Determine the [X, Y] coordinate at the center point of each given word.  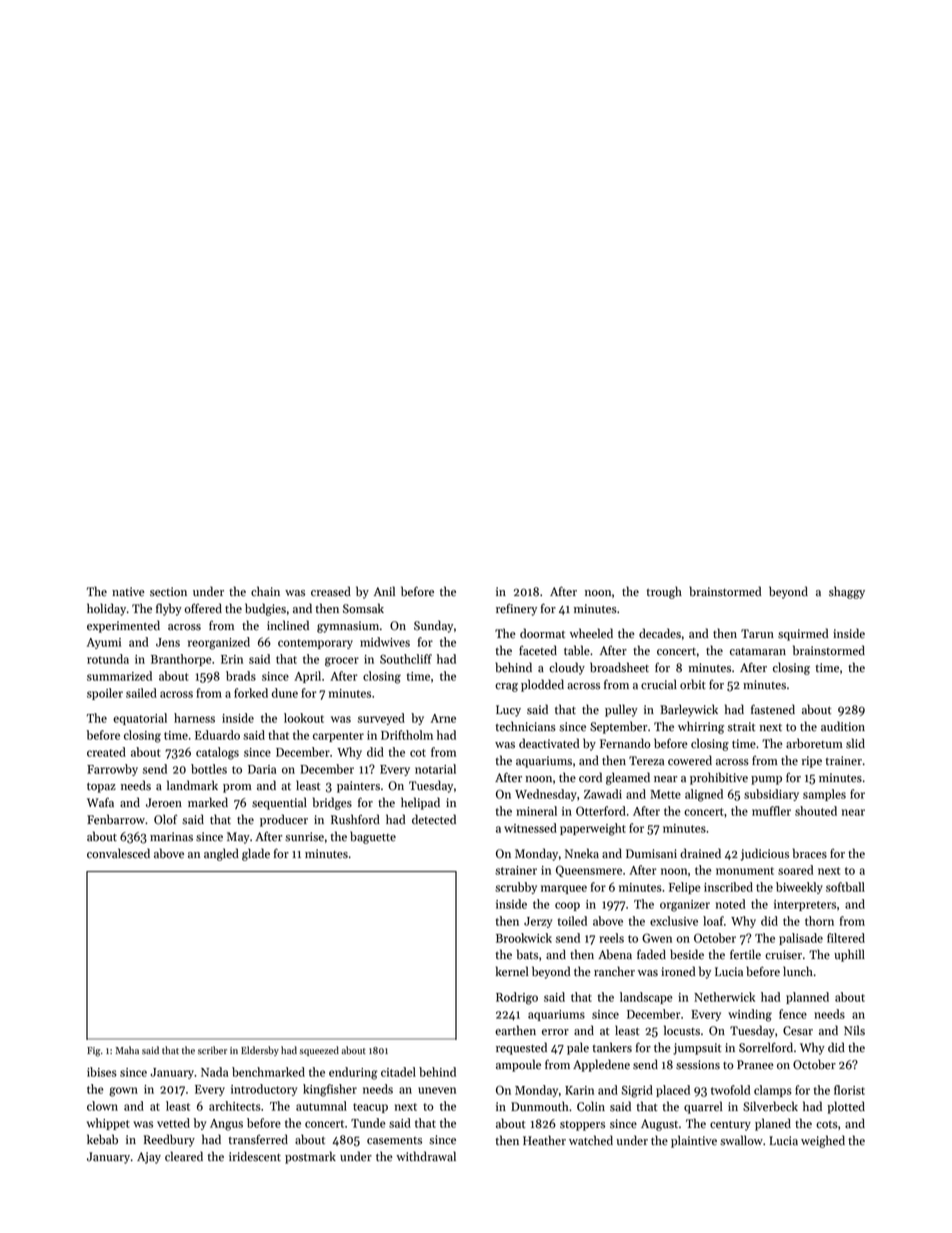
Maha [127, 1050]
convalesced [118, 853]
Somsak [363, 608]
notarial [435, 769]
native [128, 592]
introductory [264, 1090]
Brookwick [524, 938]
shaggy [847, 592]
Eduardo [217, 735]
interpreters [805, 905]
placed [673, 1091]
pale [578, 1048]
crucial [659, 684]
